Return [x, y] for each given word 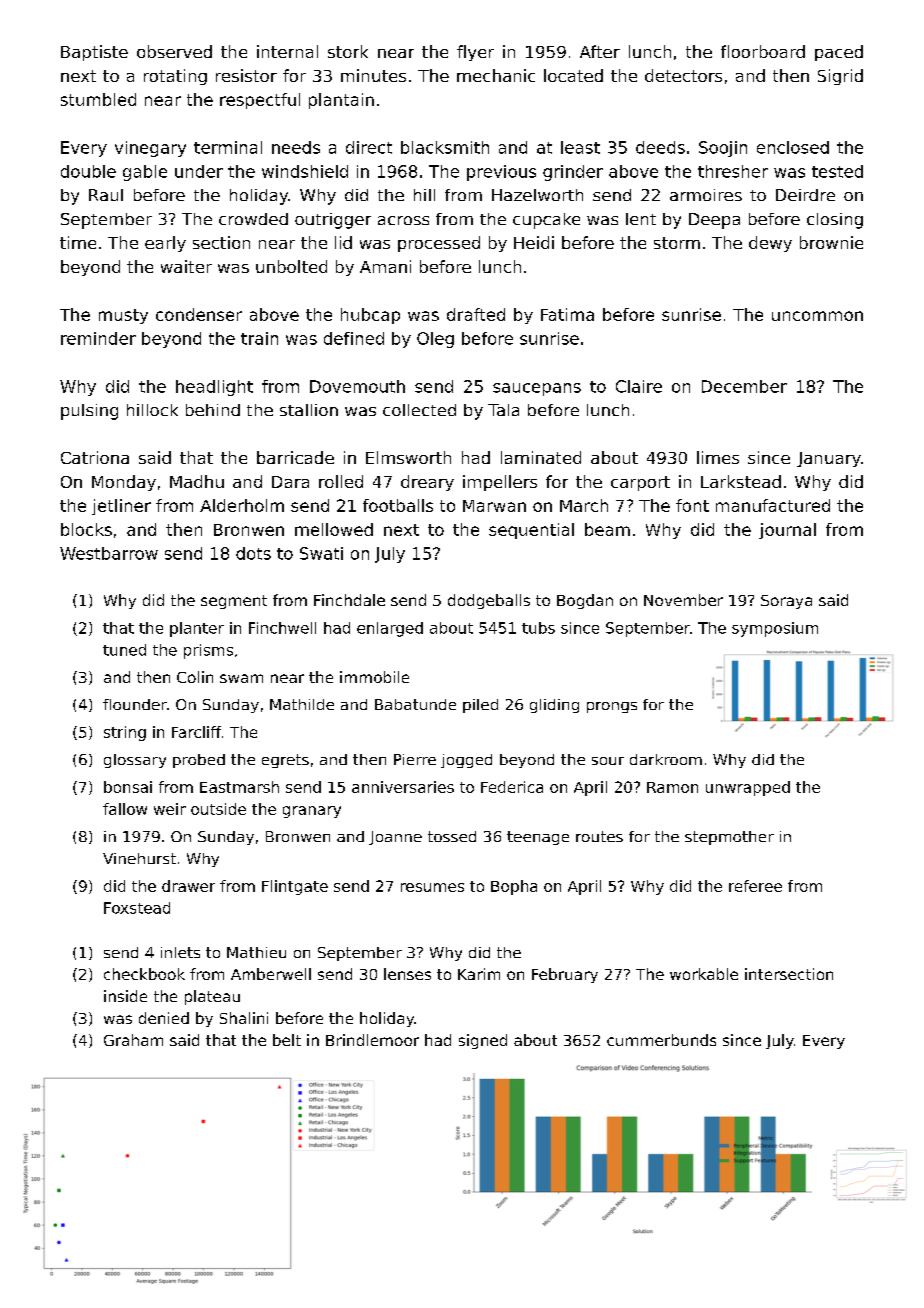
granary [312, 812]
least [580, 147]
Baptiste [94, 53]
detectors [683, 75]
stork [348, 51]
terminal [228, 147]
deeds [660, 147]
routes [599, 836]
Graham [133, 1040]
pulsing [89, 412]
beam [607, 529]
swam [241, 678]
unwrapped [748, 788]
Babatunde [415, 704]
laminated [541, 457]
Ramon [672, 787]
